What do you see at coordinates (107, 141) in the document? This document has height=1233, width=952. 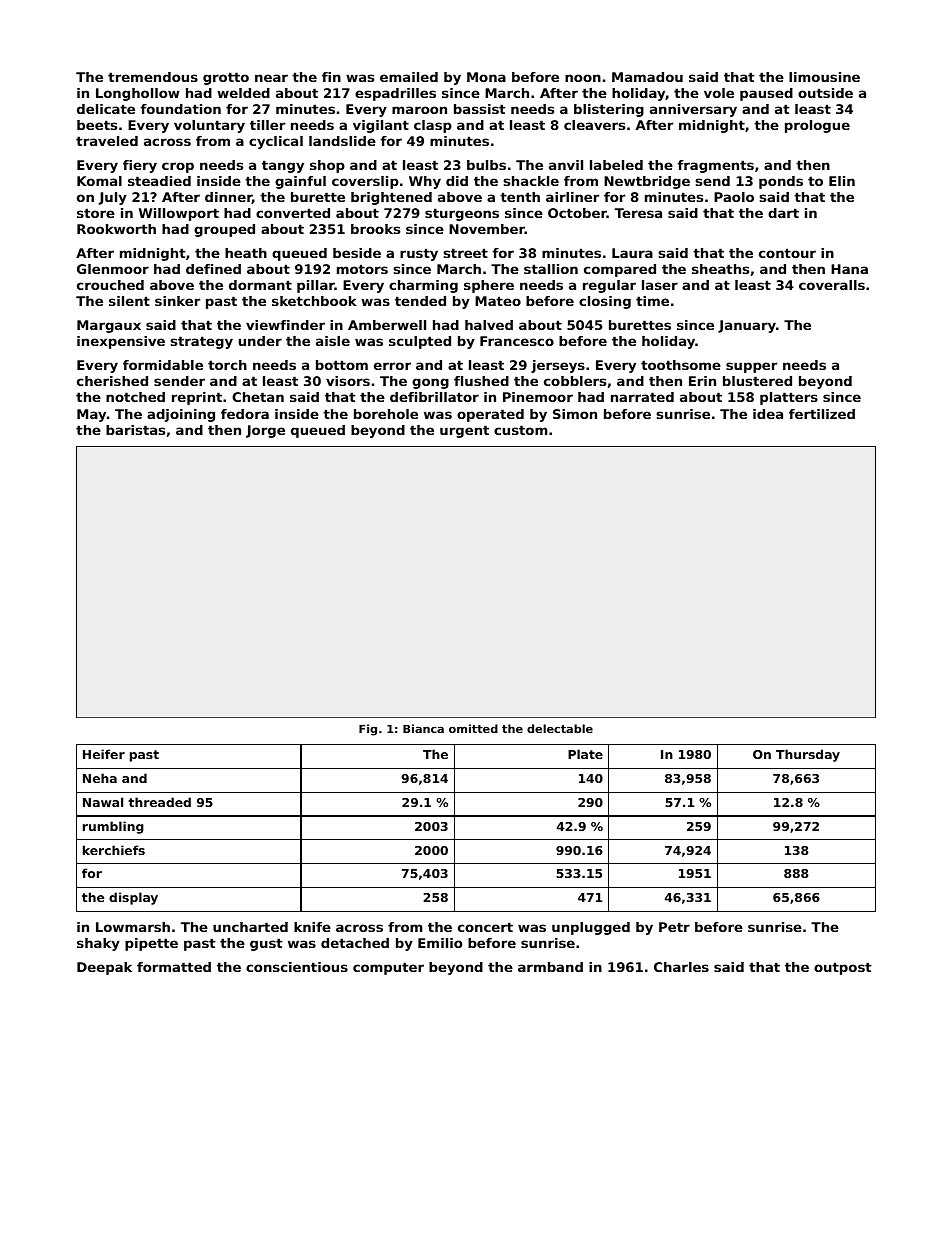 I see `traveled` at bounding box center [107, 141].
